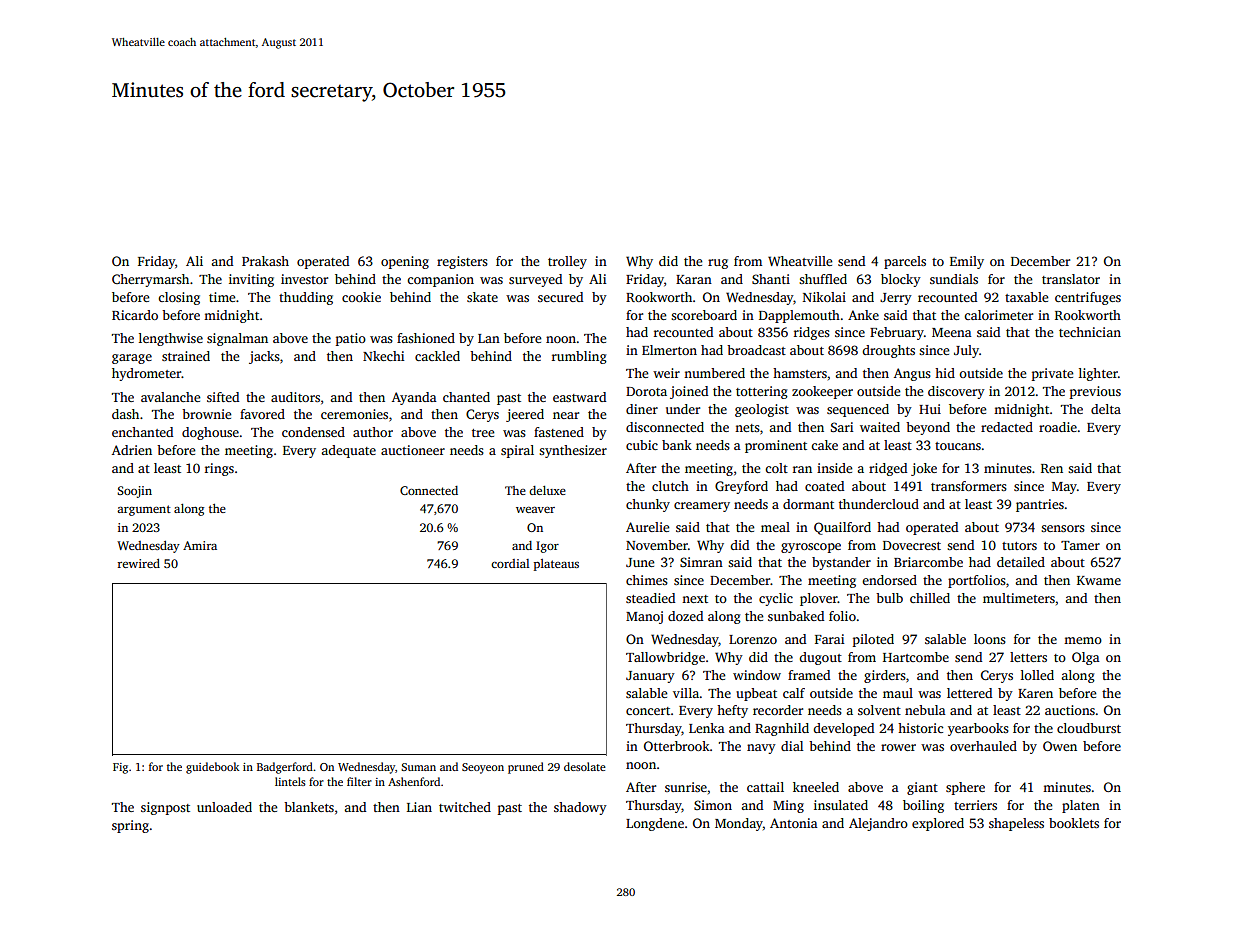  Describe the element at coordinates (945, 373) in the screenshot. I see `hid` at that location.
